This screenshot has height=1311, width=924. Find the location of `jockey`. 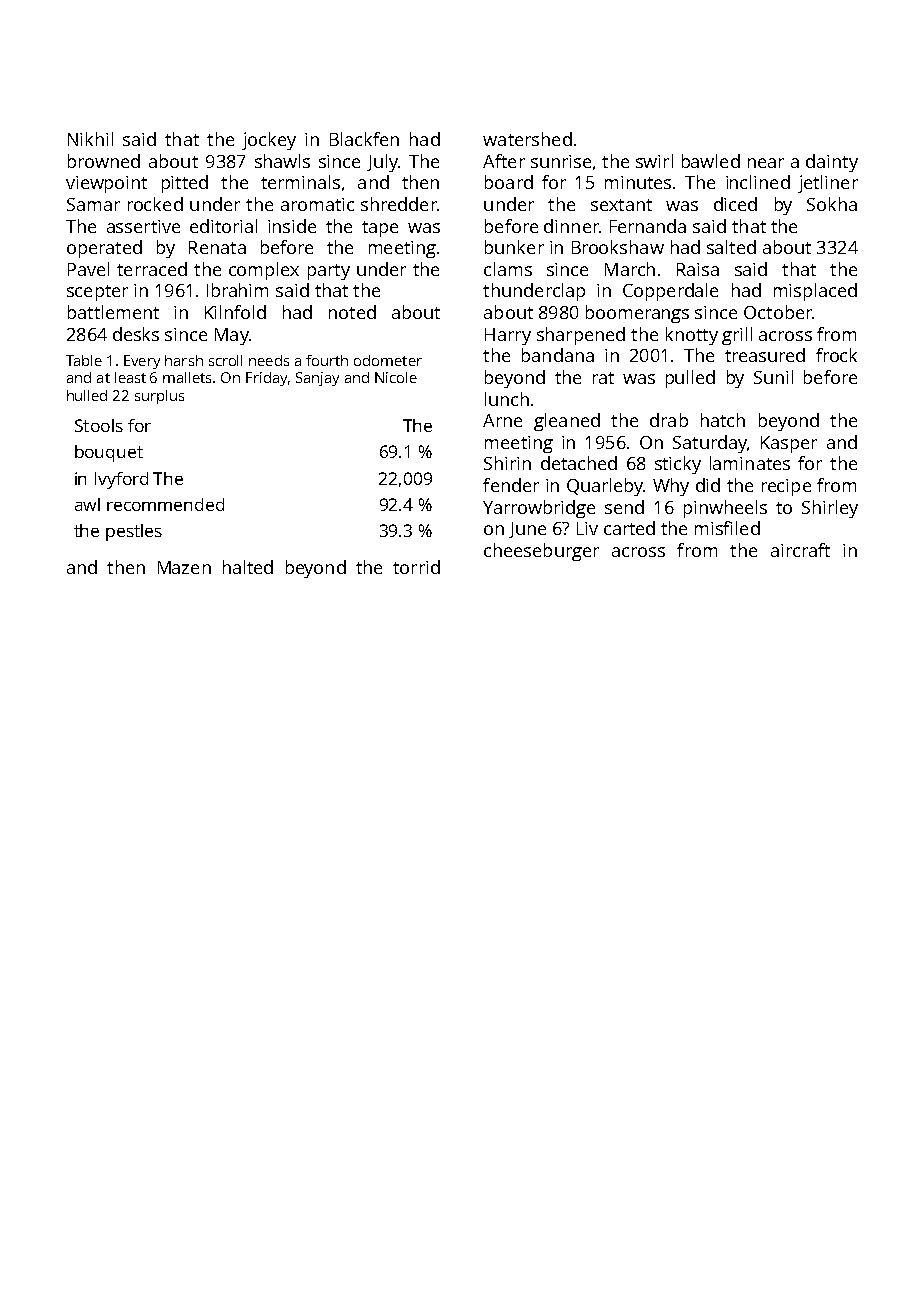

jockey is located at coordinates (269, 141).
